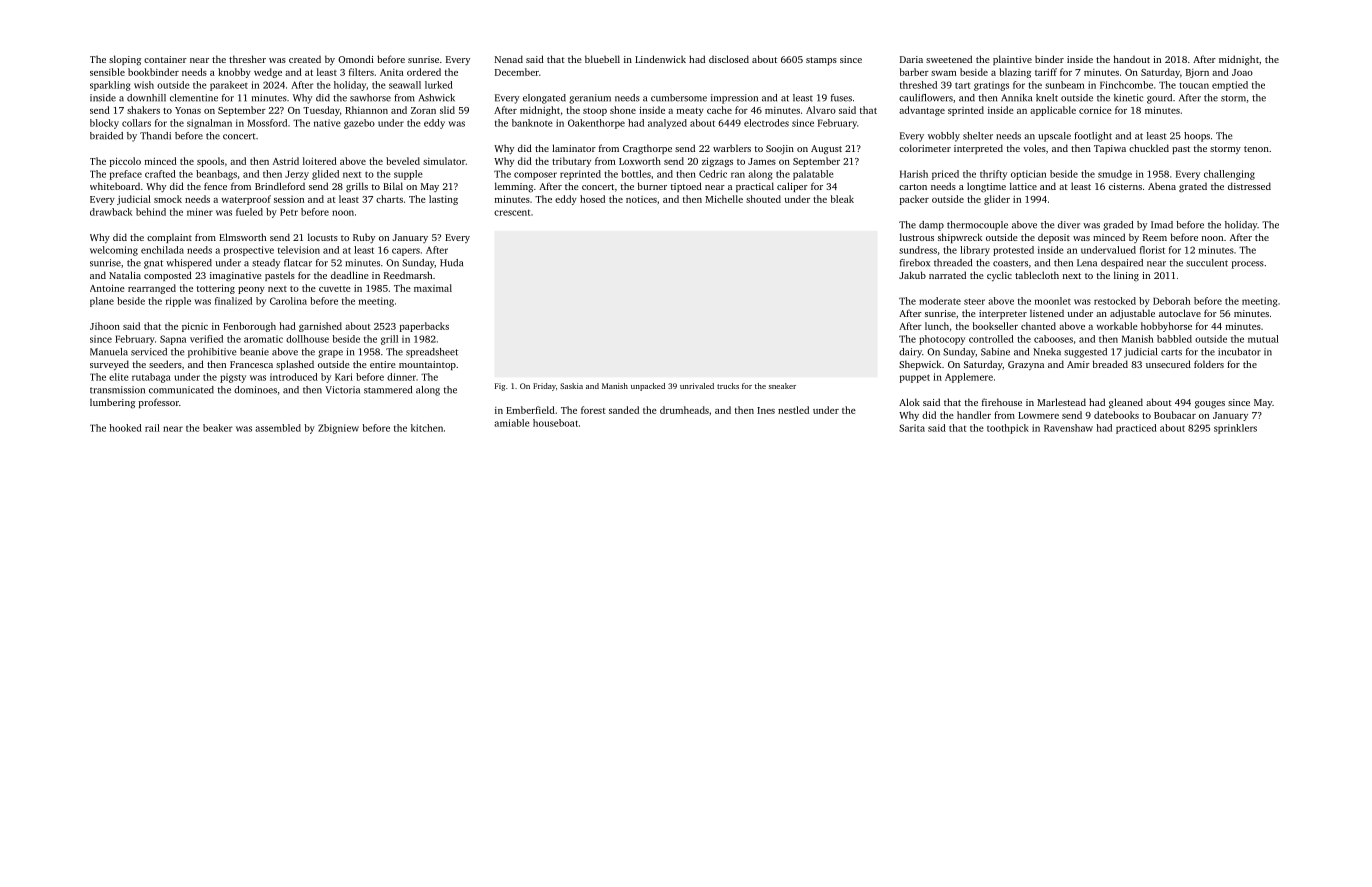 The width and height of the image is (1372, 887). What do you see at coordinates (555, 423) in the image?
I see `houseboat` at bounding box center [555, 423].
